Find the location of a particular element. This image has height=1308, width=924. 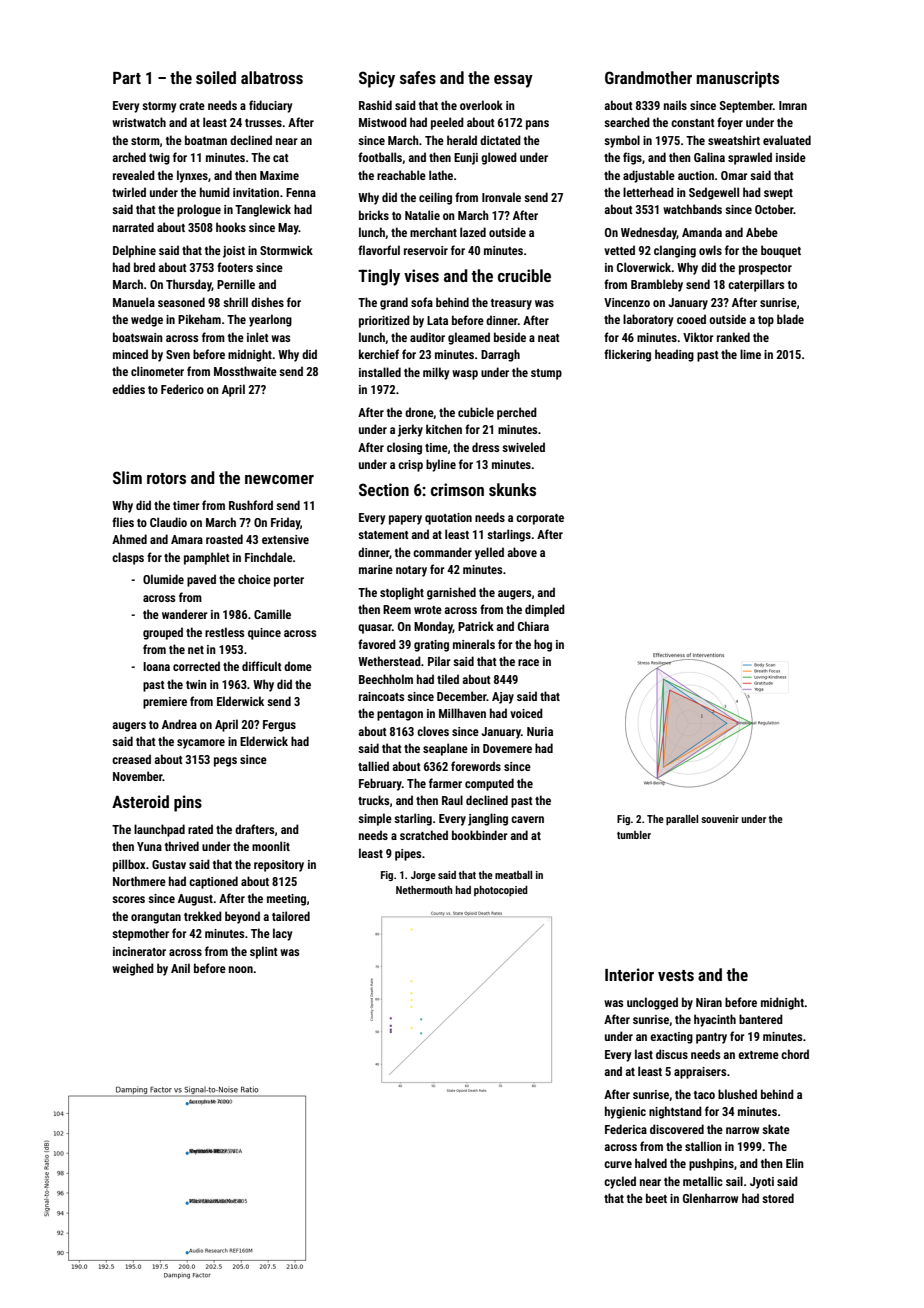

above is located at coordinates (522, 552).
